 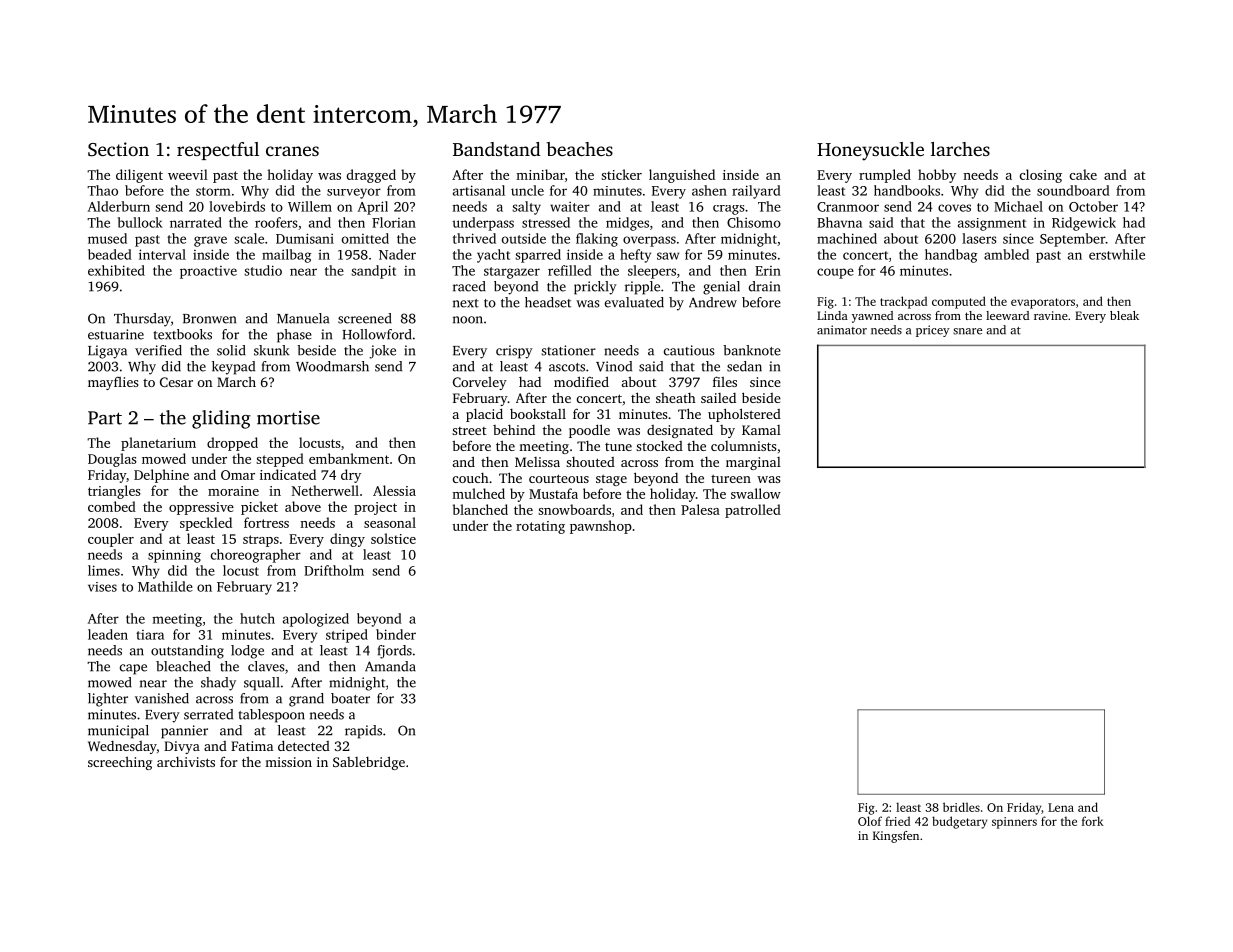 What do you see at coordinates (1093, 821) in the image?
I see `fork` at bounding box center [1093, 821].
